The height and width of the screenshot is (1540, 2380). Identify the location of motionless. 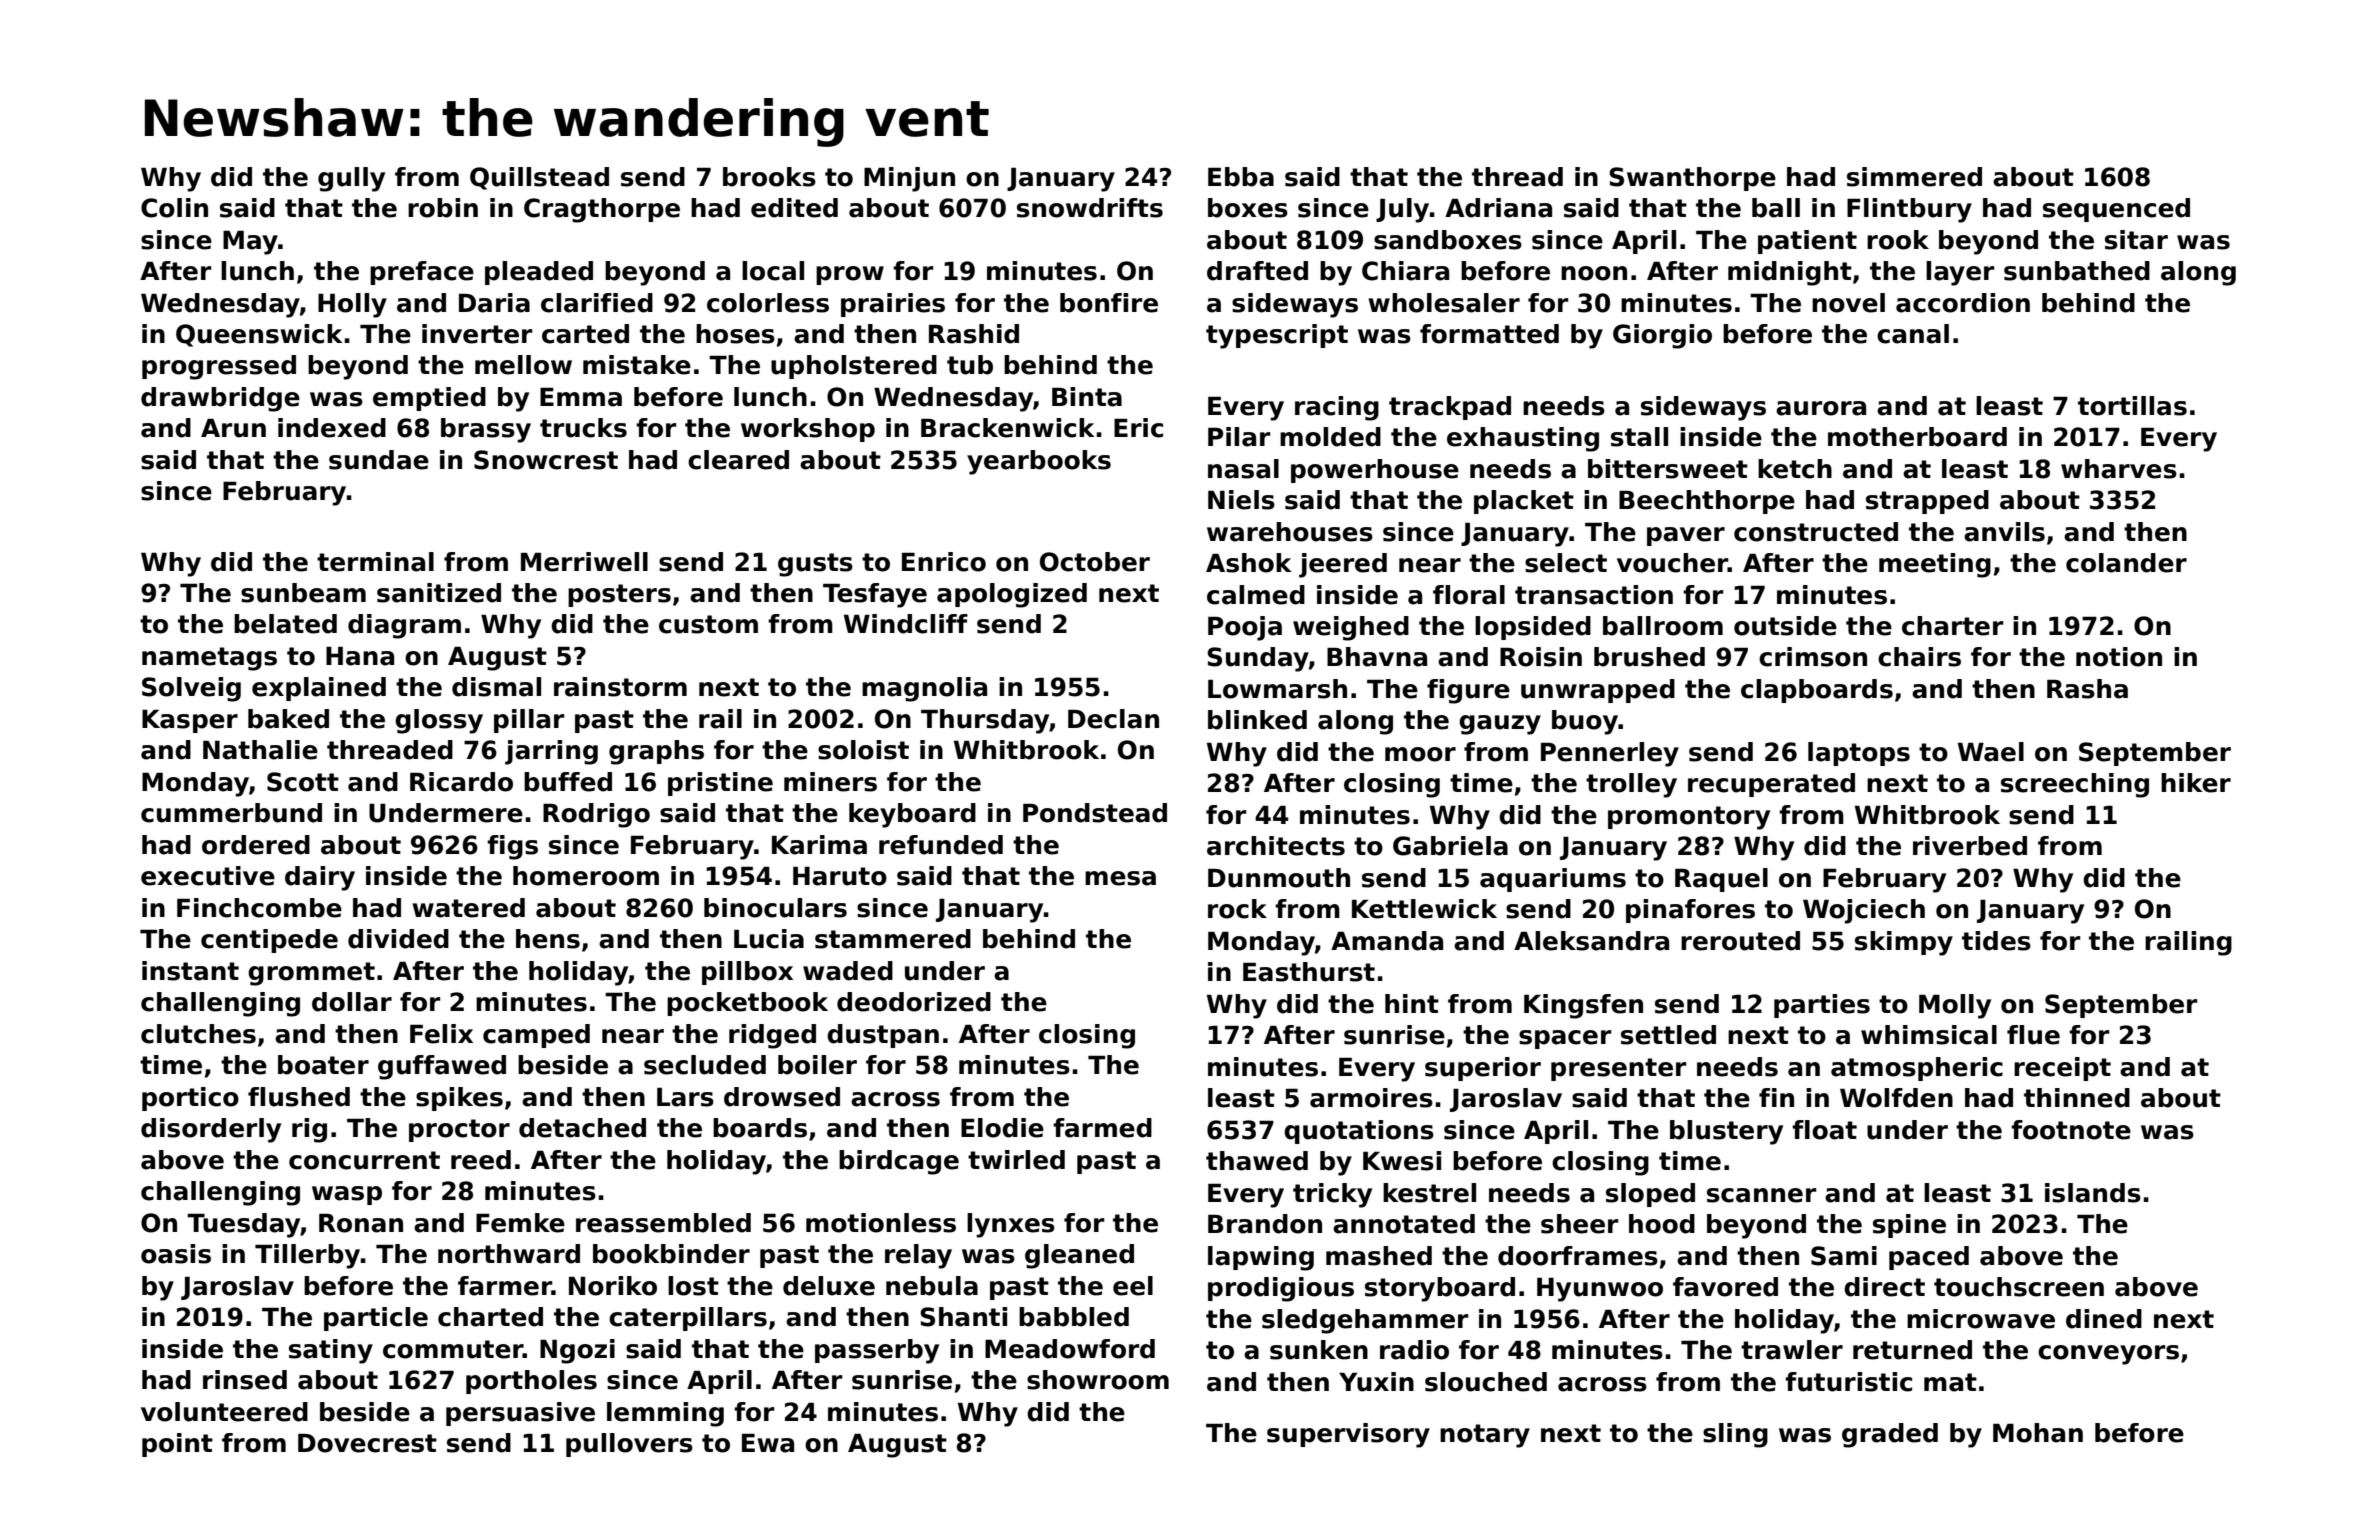
(881, 1223).
